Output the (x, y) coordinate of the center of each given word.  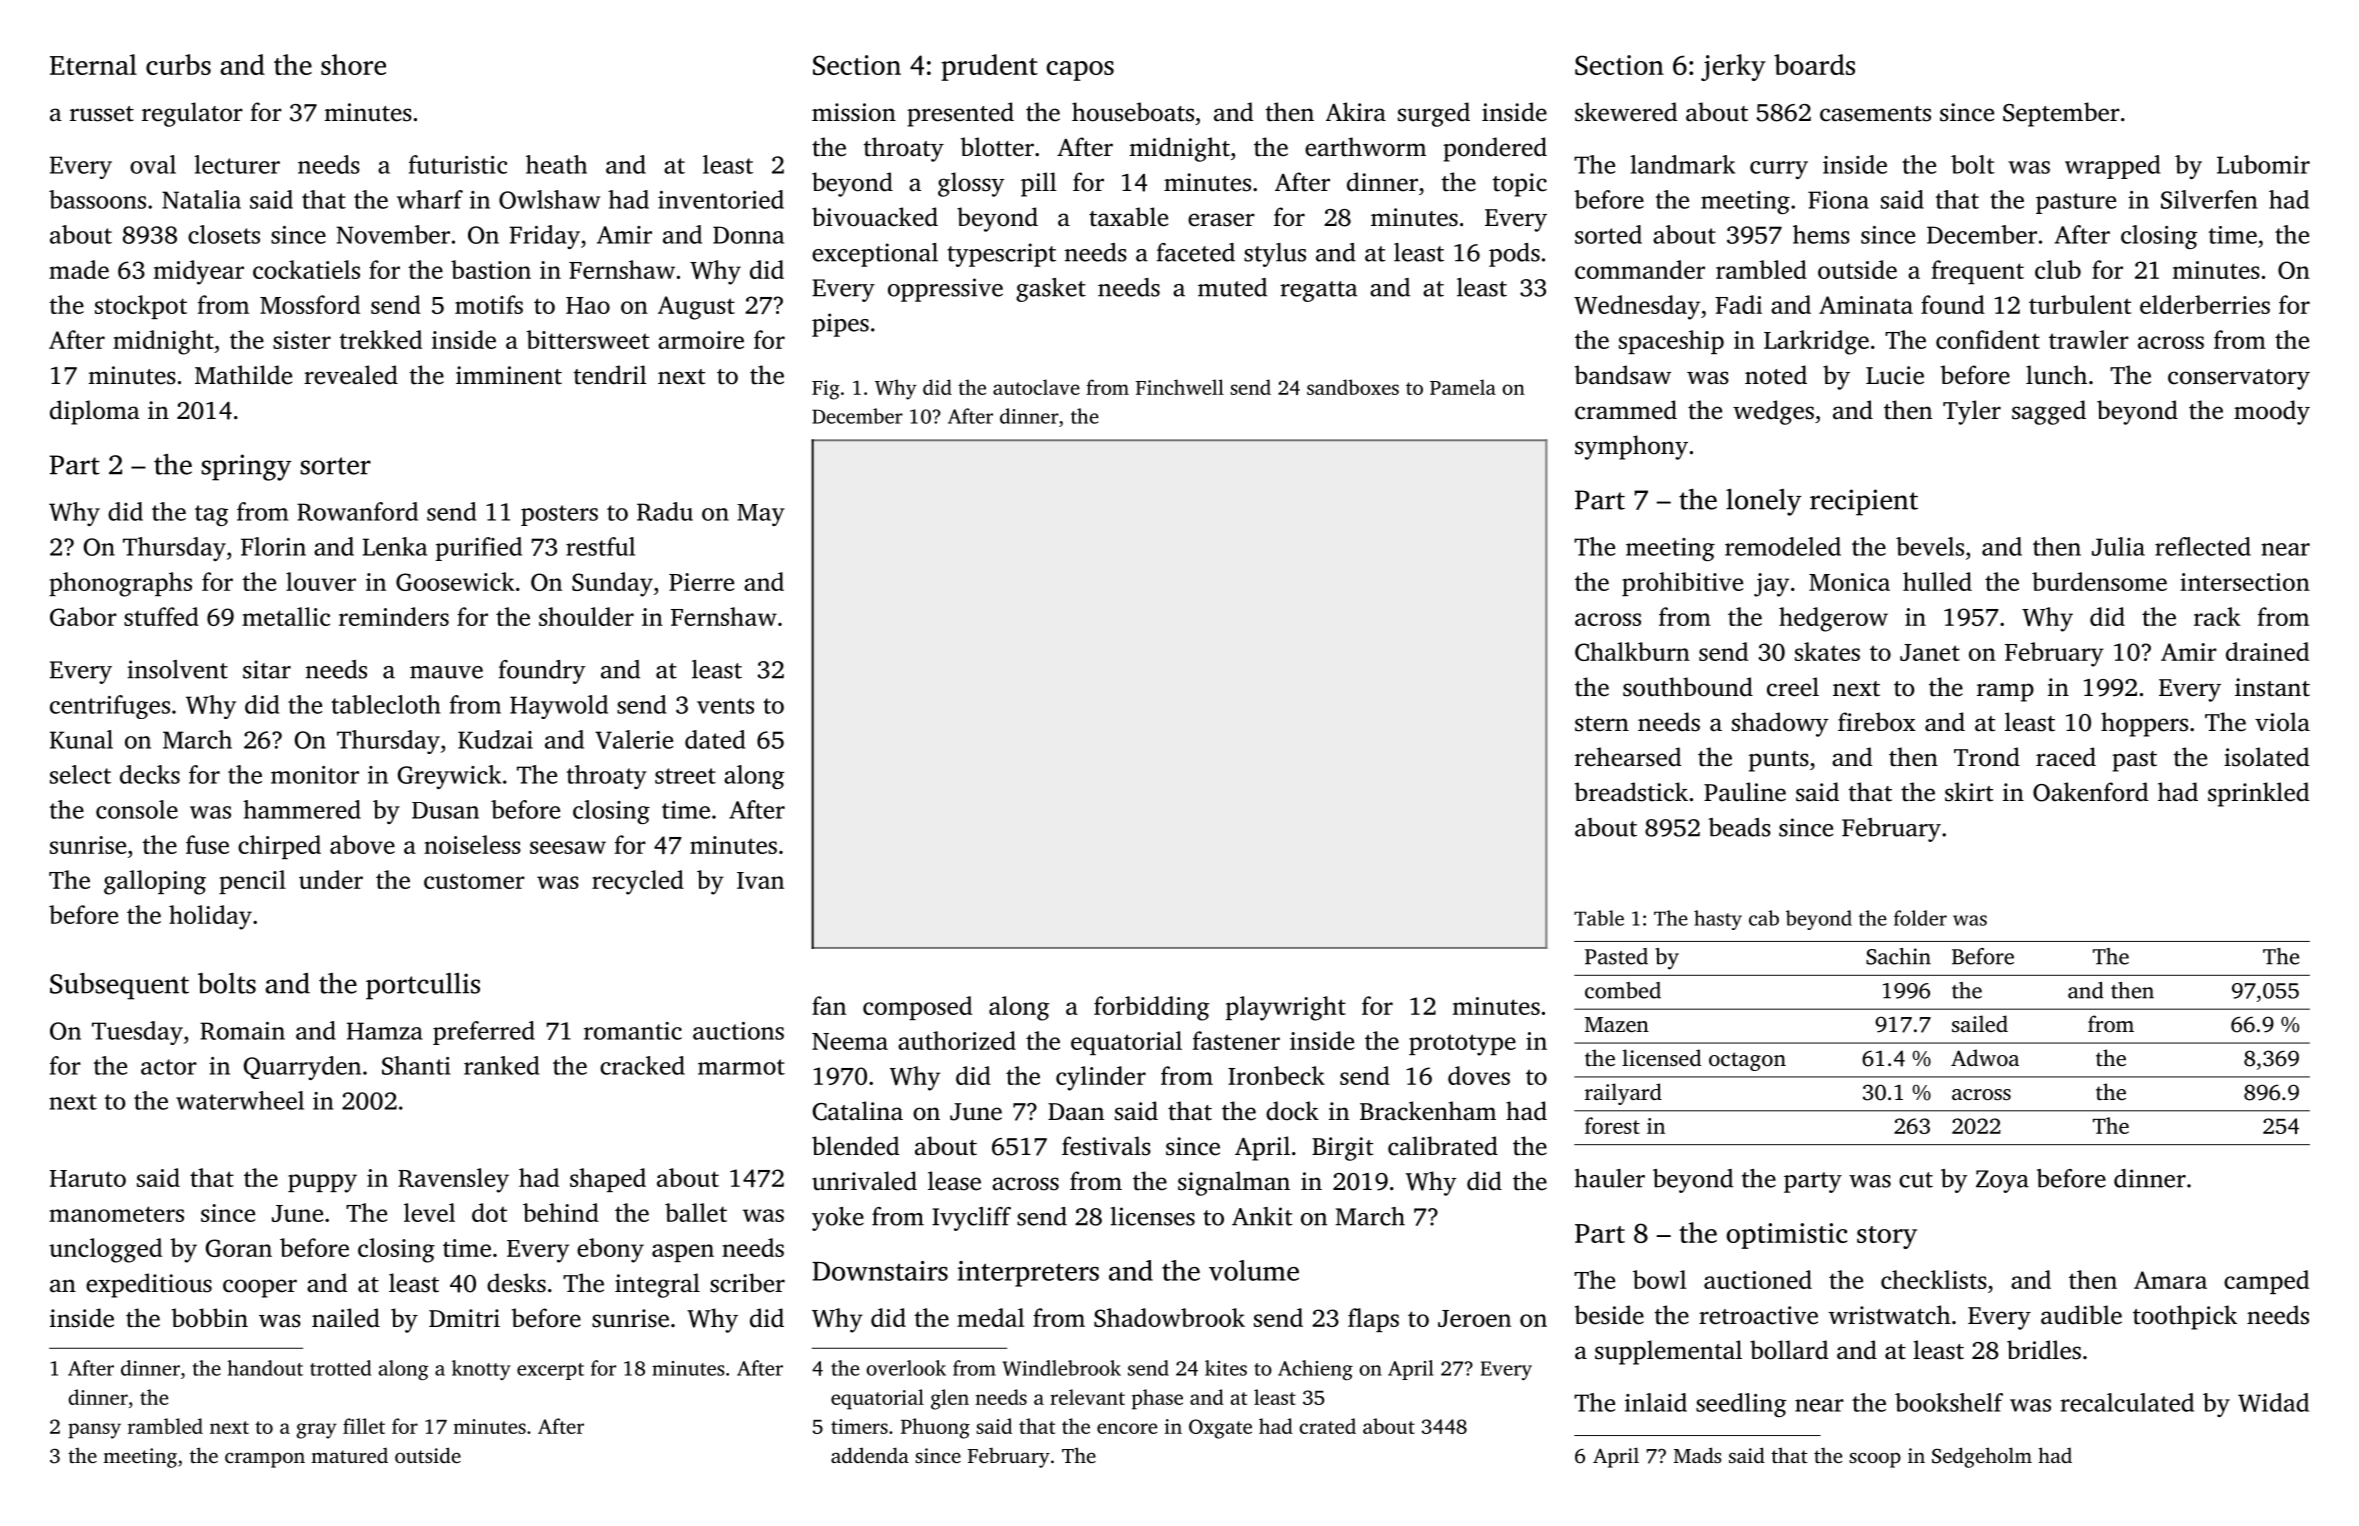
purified (479, 549)
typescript (1001, 255)
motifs (489, 304)
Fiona (1838, 200)
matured (349, 1455)
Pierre (701, 582)
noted (1776, 375)
